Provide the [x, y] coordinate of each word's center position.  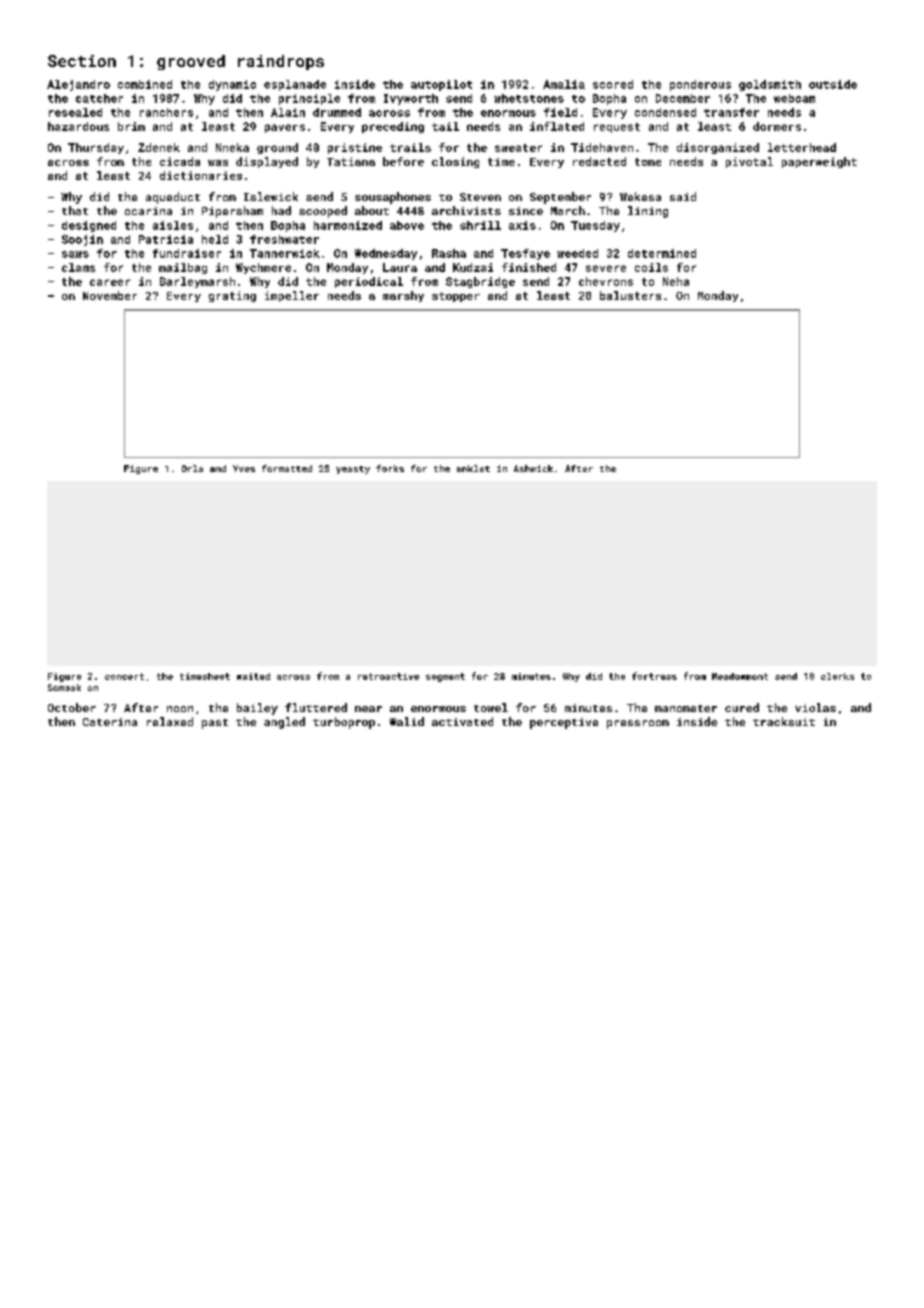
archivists [466, 210]
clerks [837, 676]
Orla [192, 468]
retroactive [388, 676]
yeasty [353, 470]
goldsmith [770, 85]
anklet [473, 468]
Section [82, 61]
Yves [244, 468]
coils [651, 267]
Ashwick [533, 468]
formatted [287, 468]
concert [124, 676]
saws [75, 254]
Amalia [564, 84]
